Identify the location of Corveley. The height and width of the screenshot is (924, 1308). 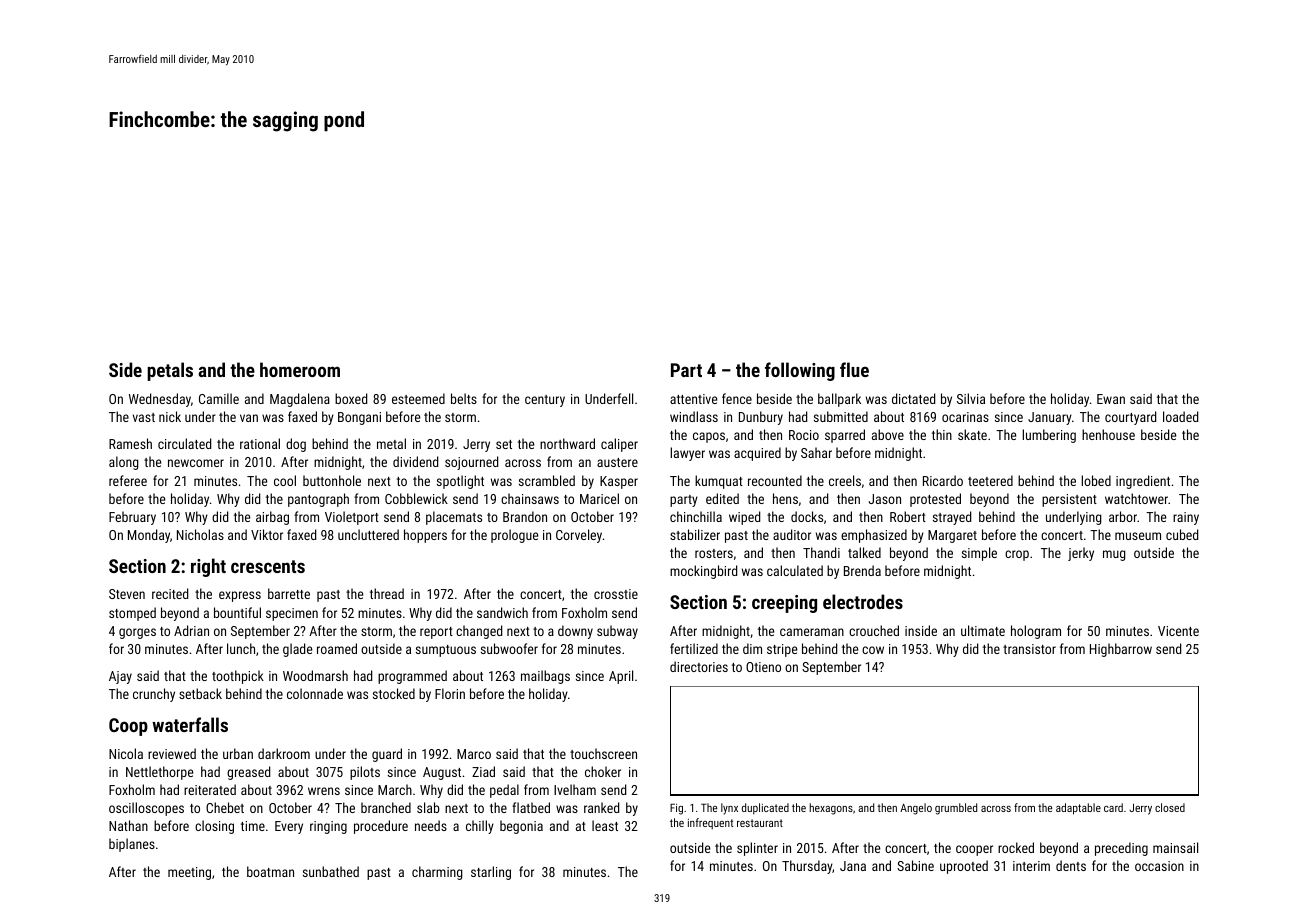
(579, 536).
